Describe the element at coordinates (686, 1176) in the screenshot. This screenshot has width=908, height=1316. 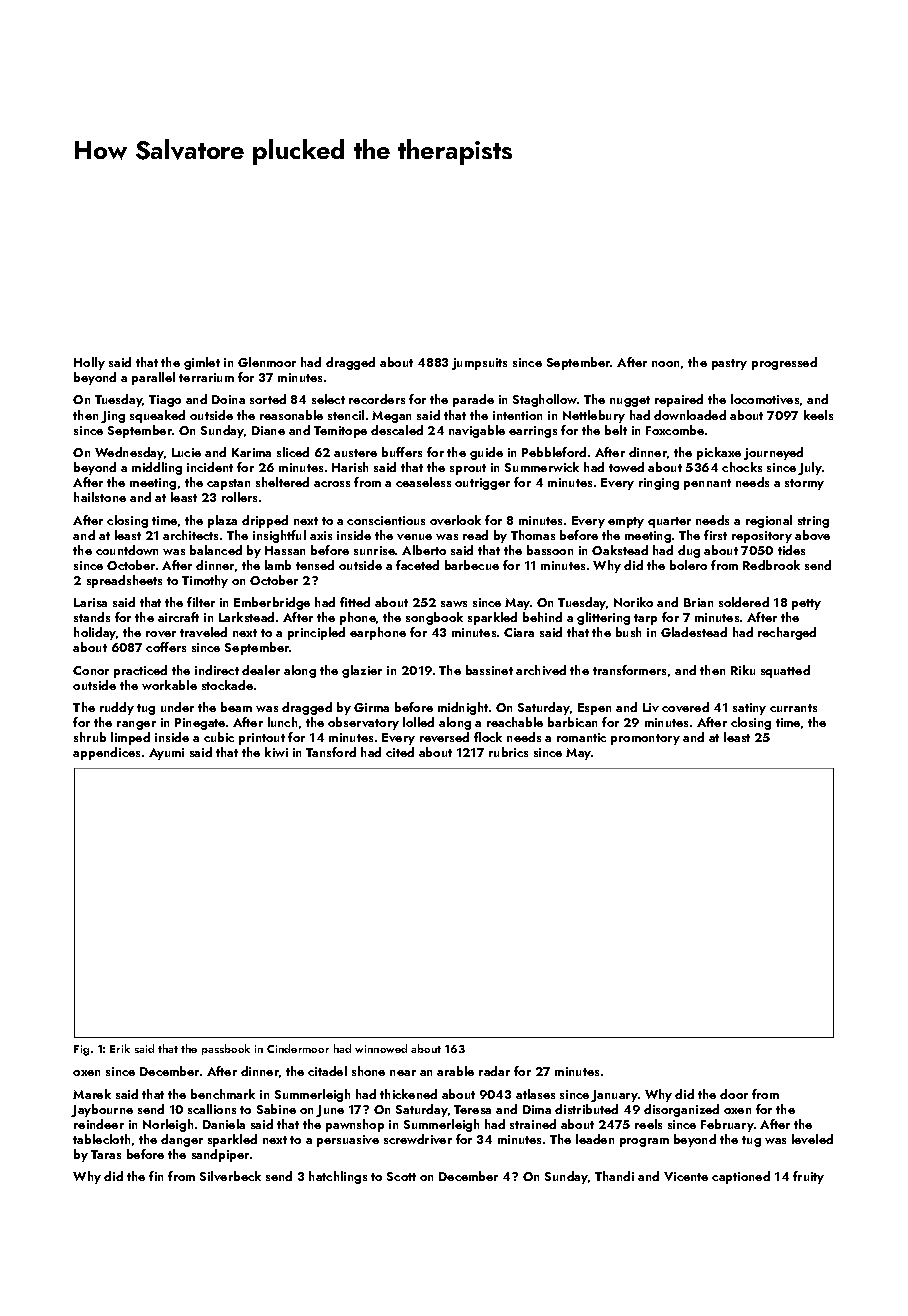
I see `Vicente` at that location.
